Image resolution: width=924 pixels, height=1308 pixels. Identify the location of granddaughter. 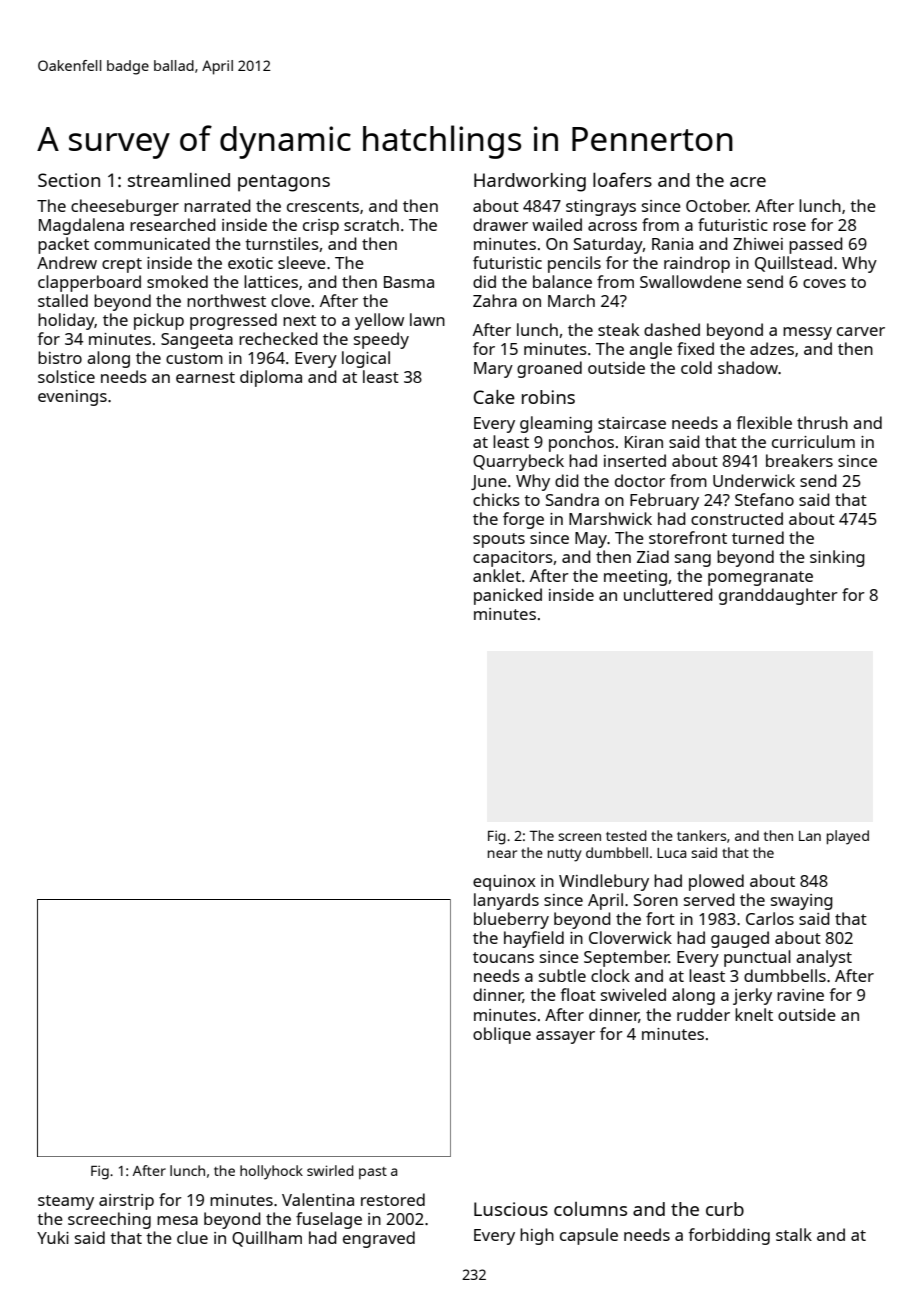
(778, 596).
